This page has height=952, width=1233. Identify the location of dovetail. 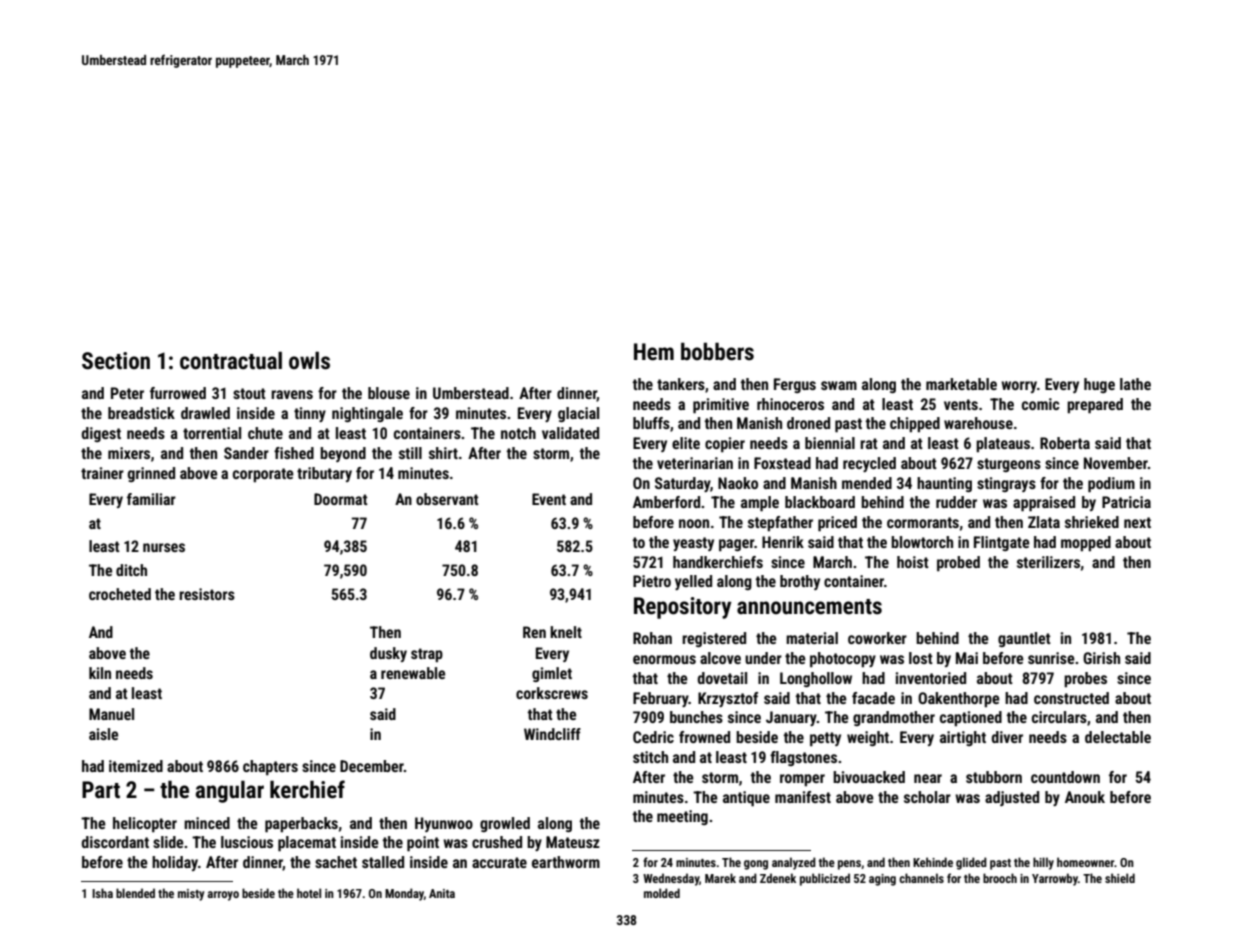
(722, 678).
